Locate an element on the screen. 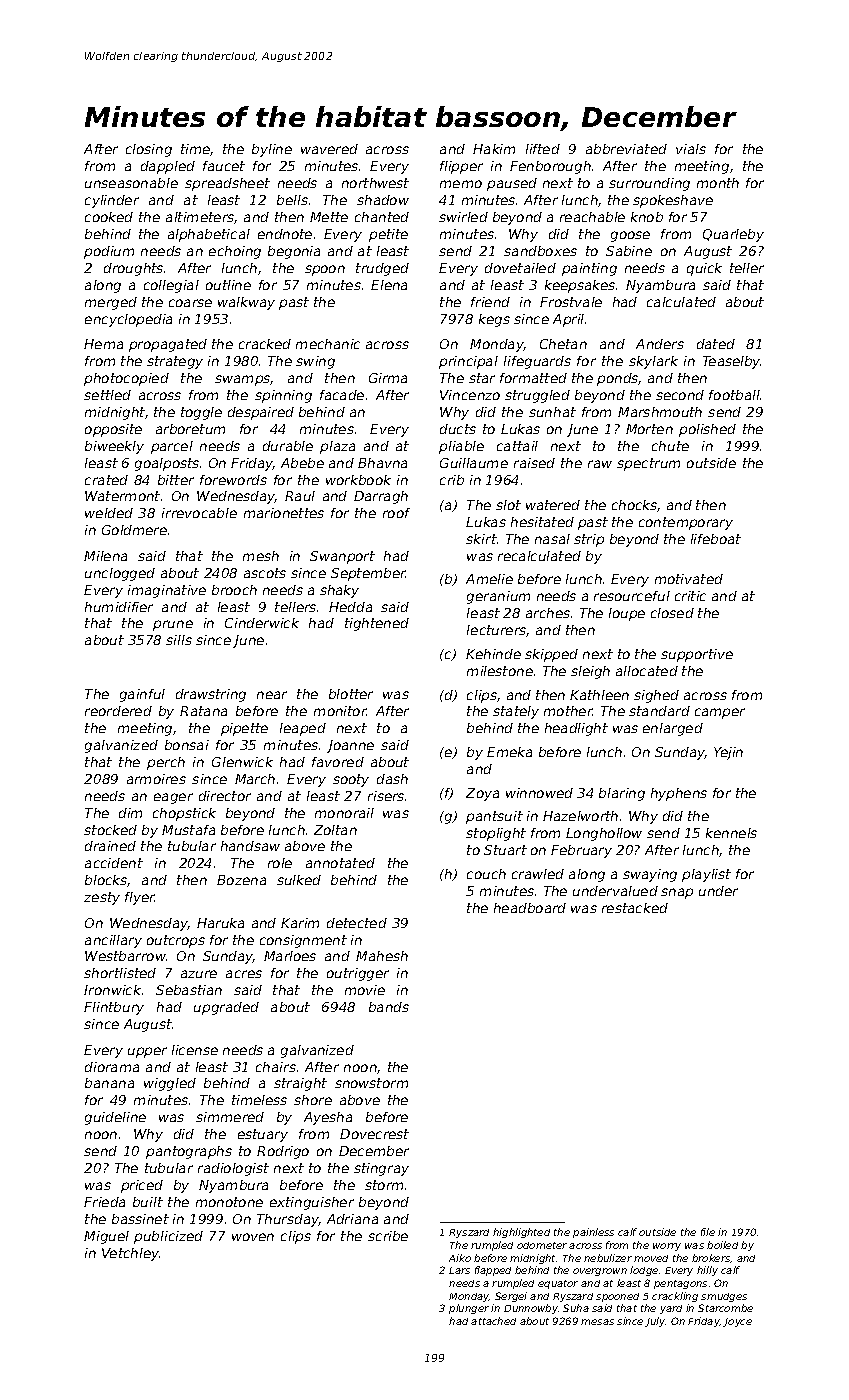 Image resolution: width=849 pixels, height=1400 pixels. Vetchley is located at coordinates (130, 1254).
